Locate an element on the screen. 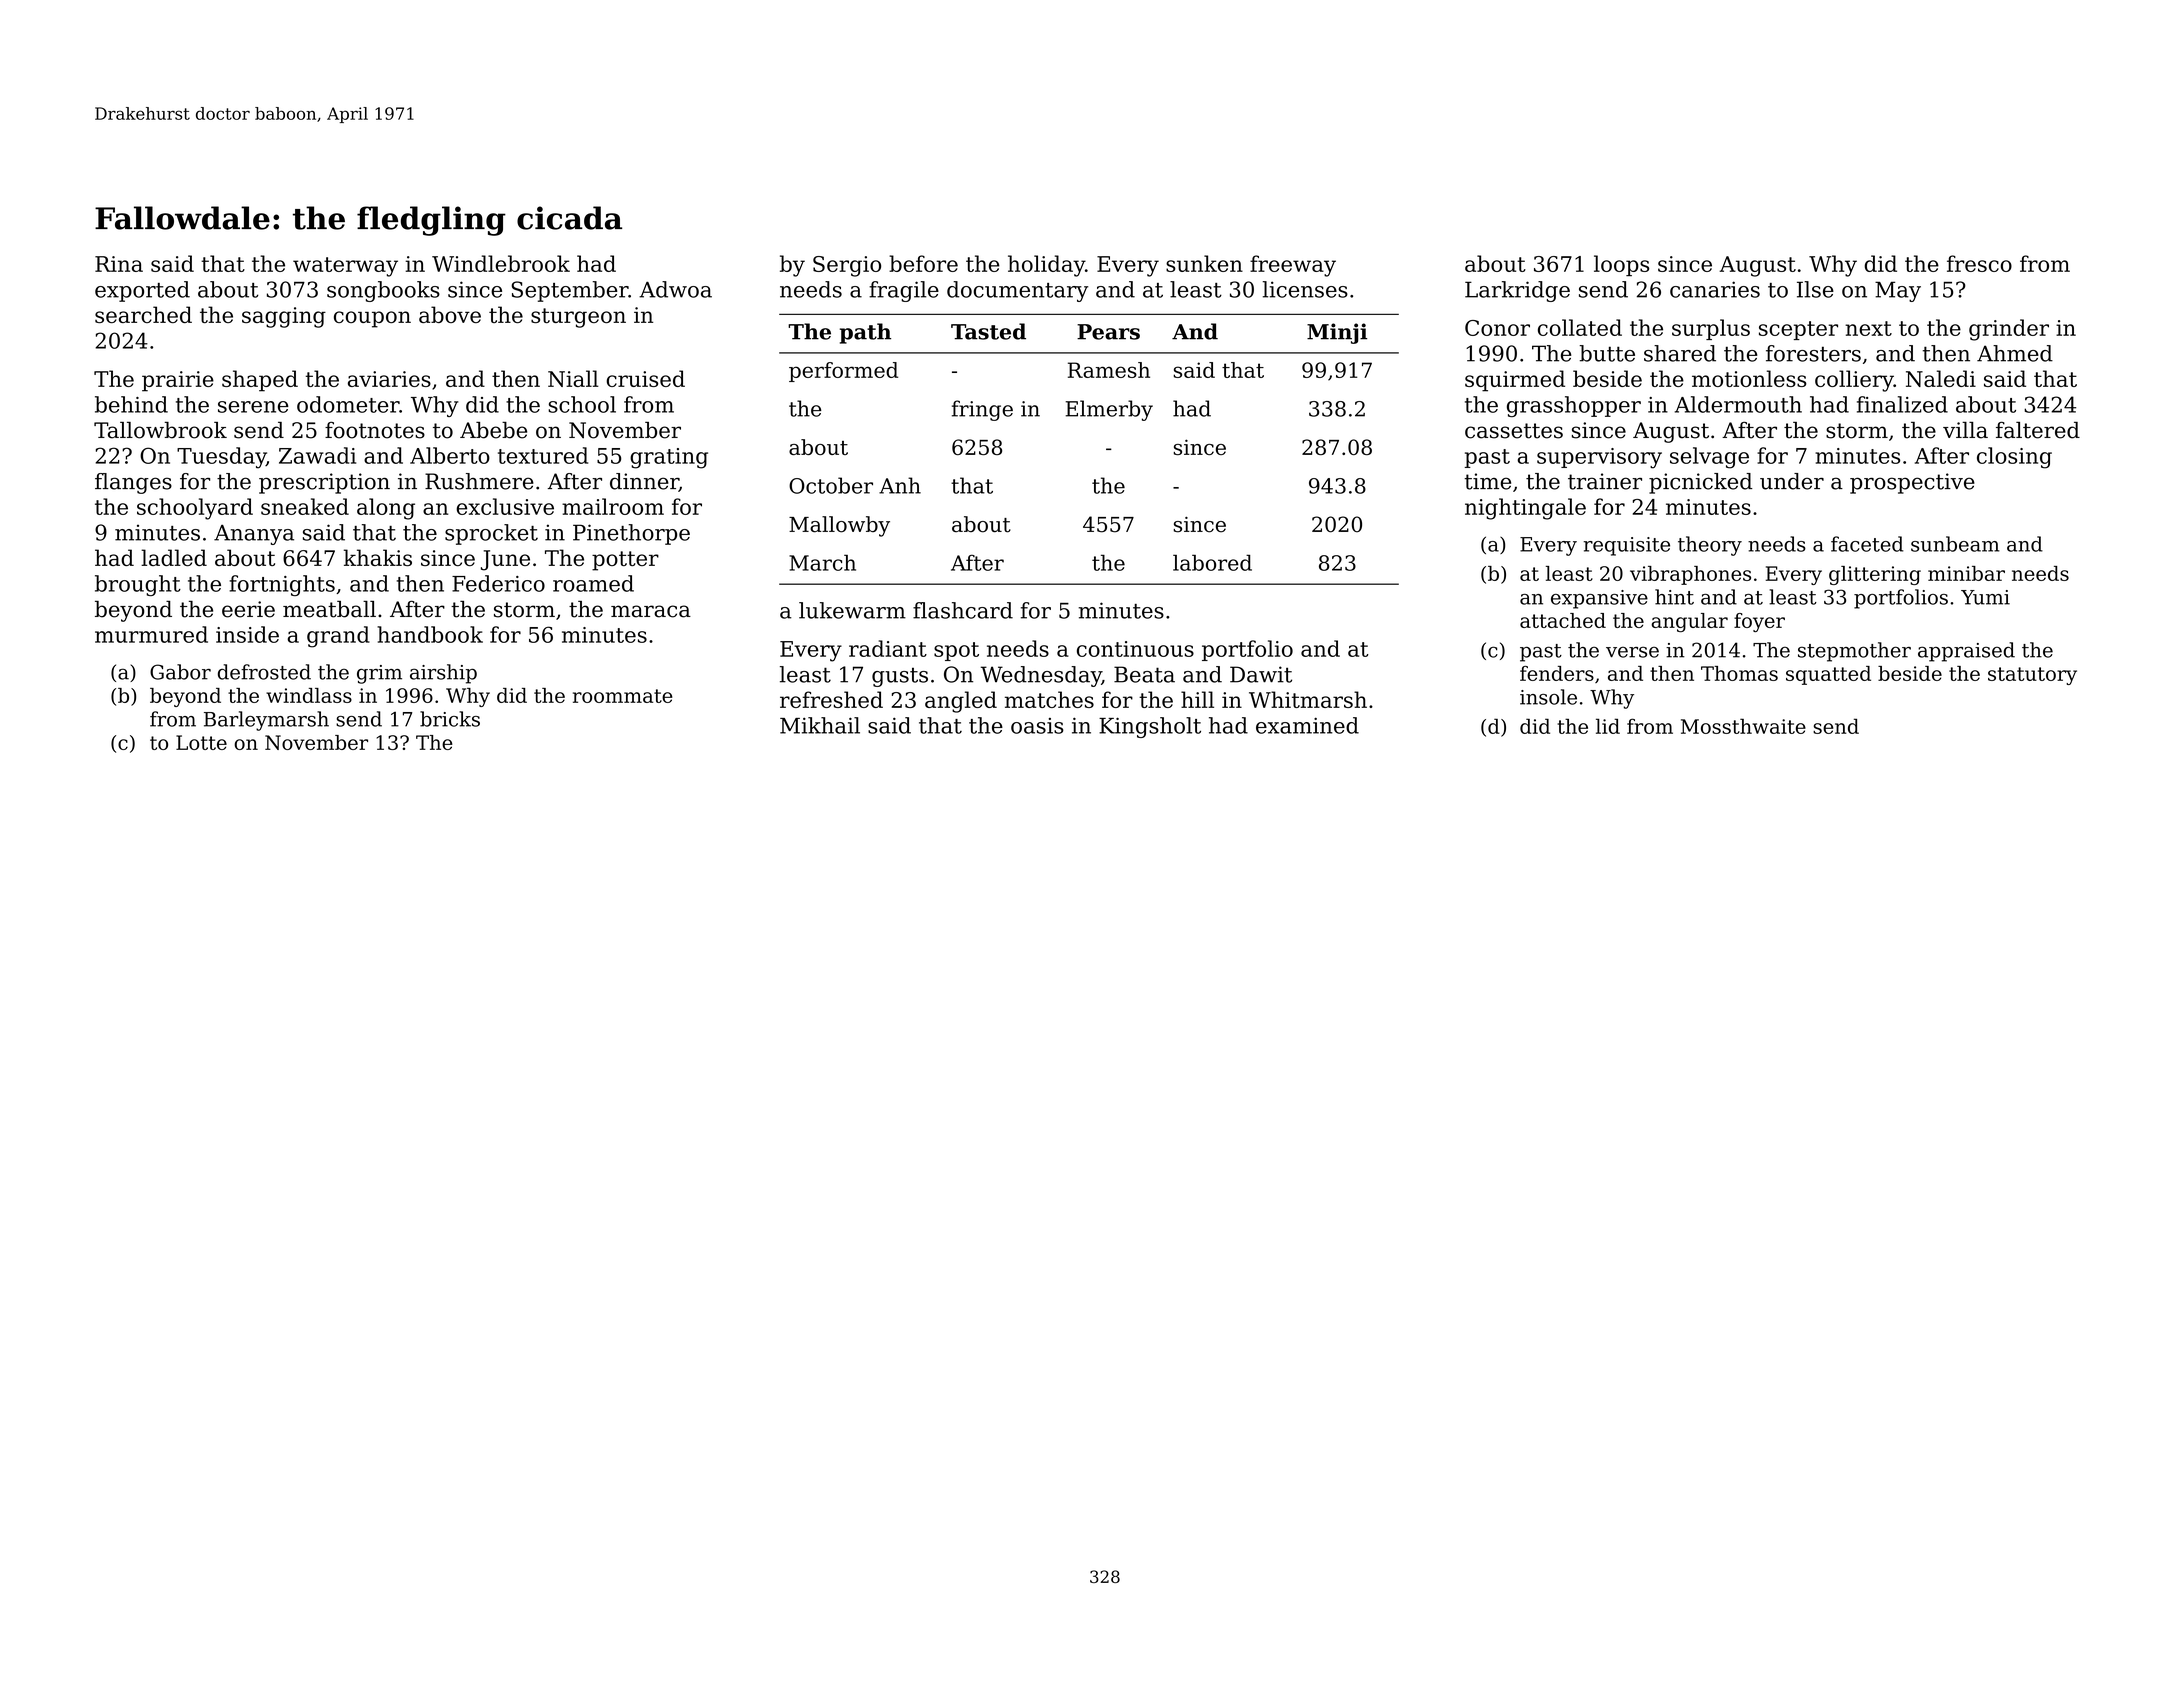  surplus is located at coordinates (1711, 329).
